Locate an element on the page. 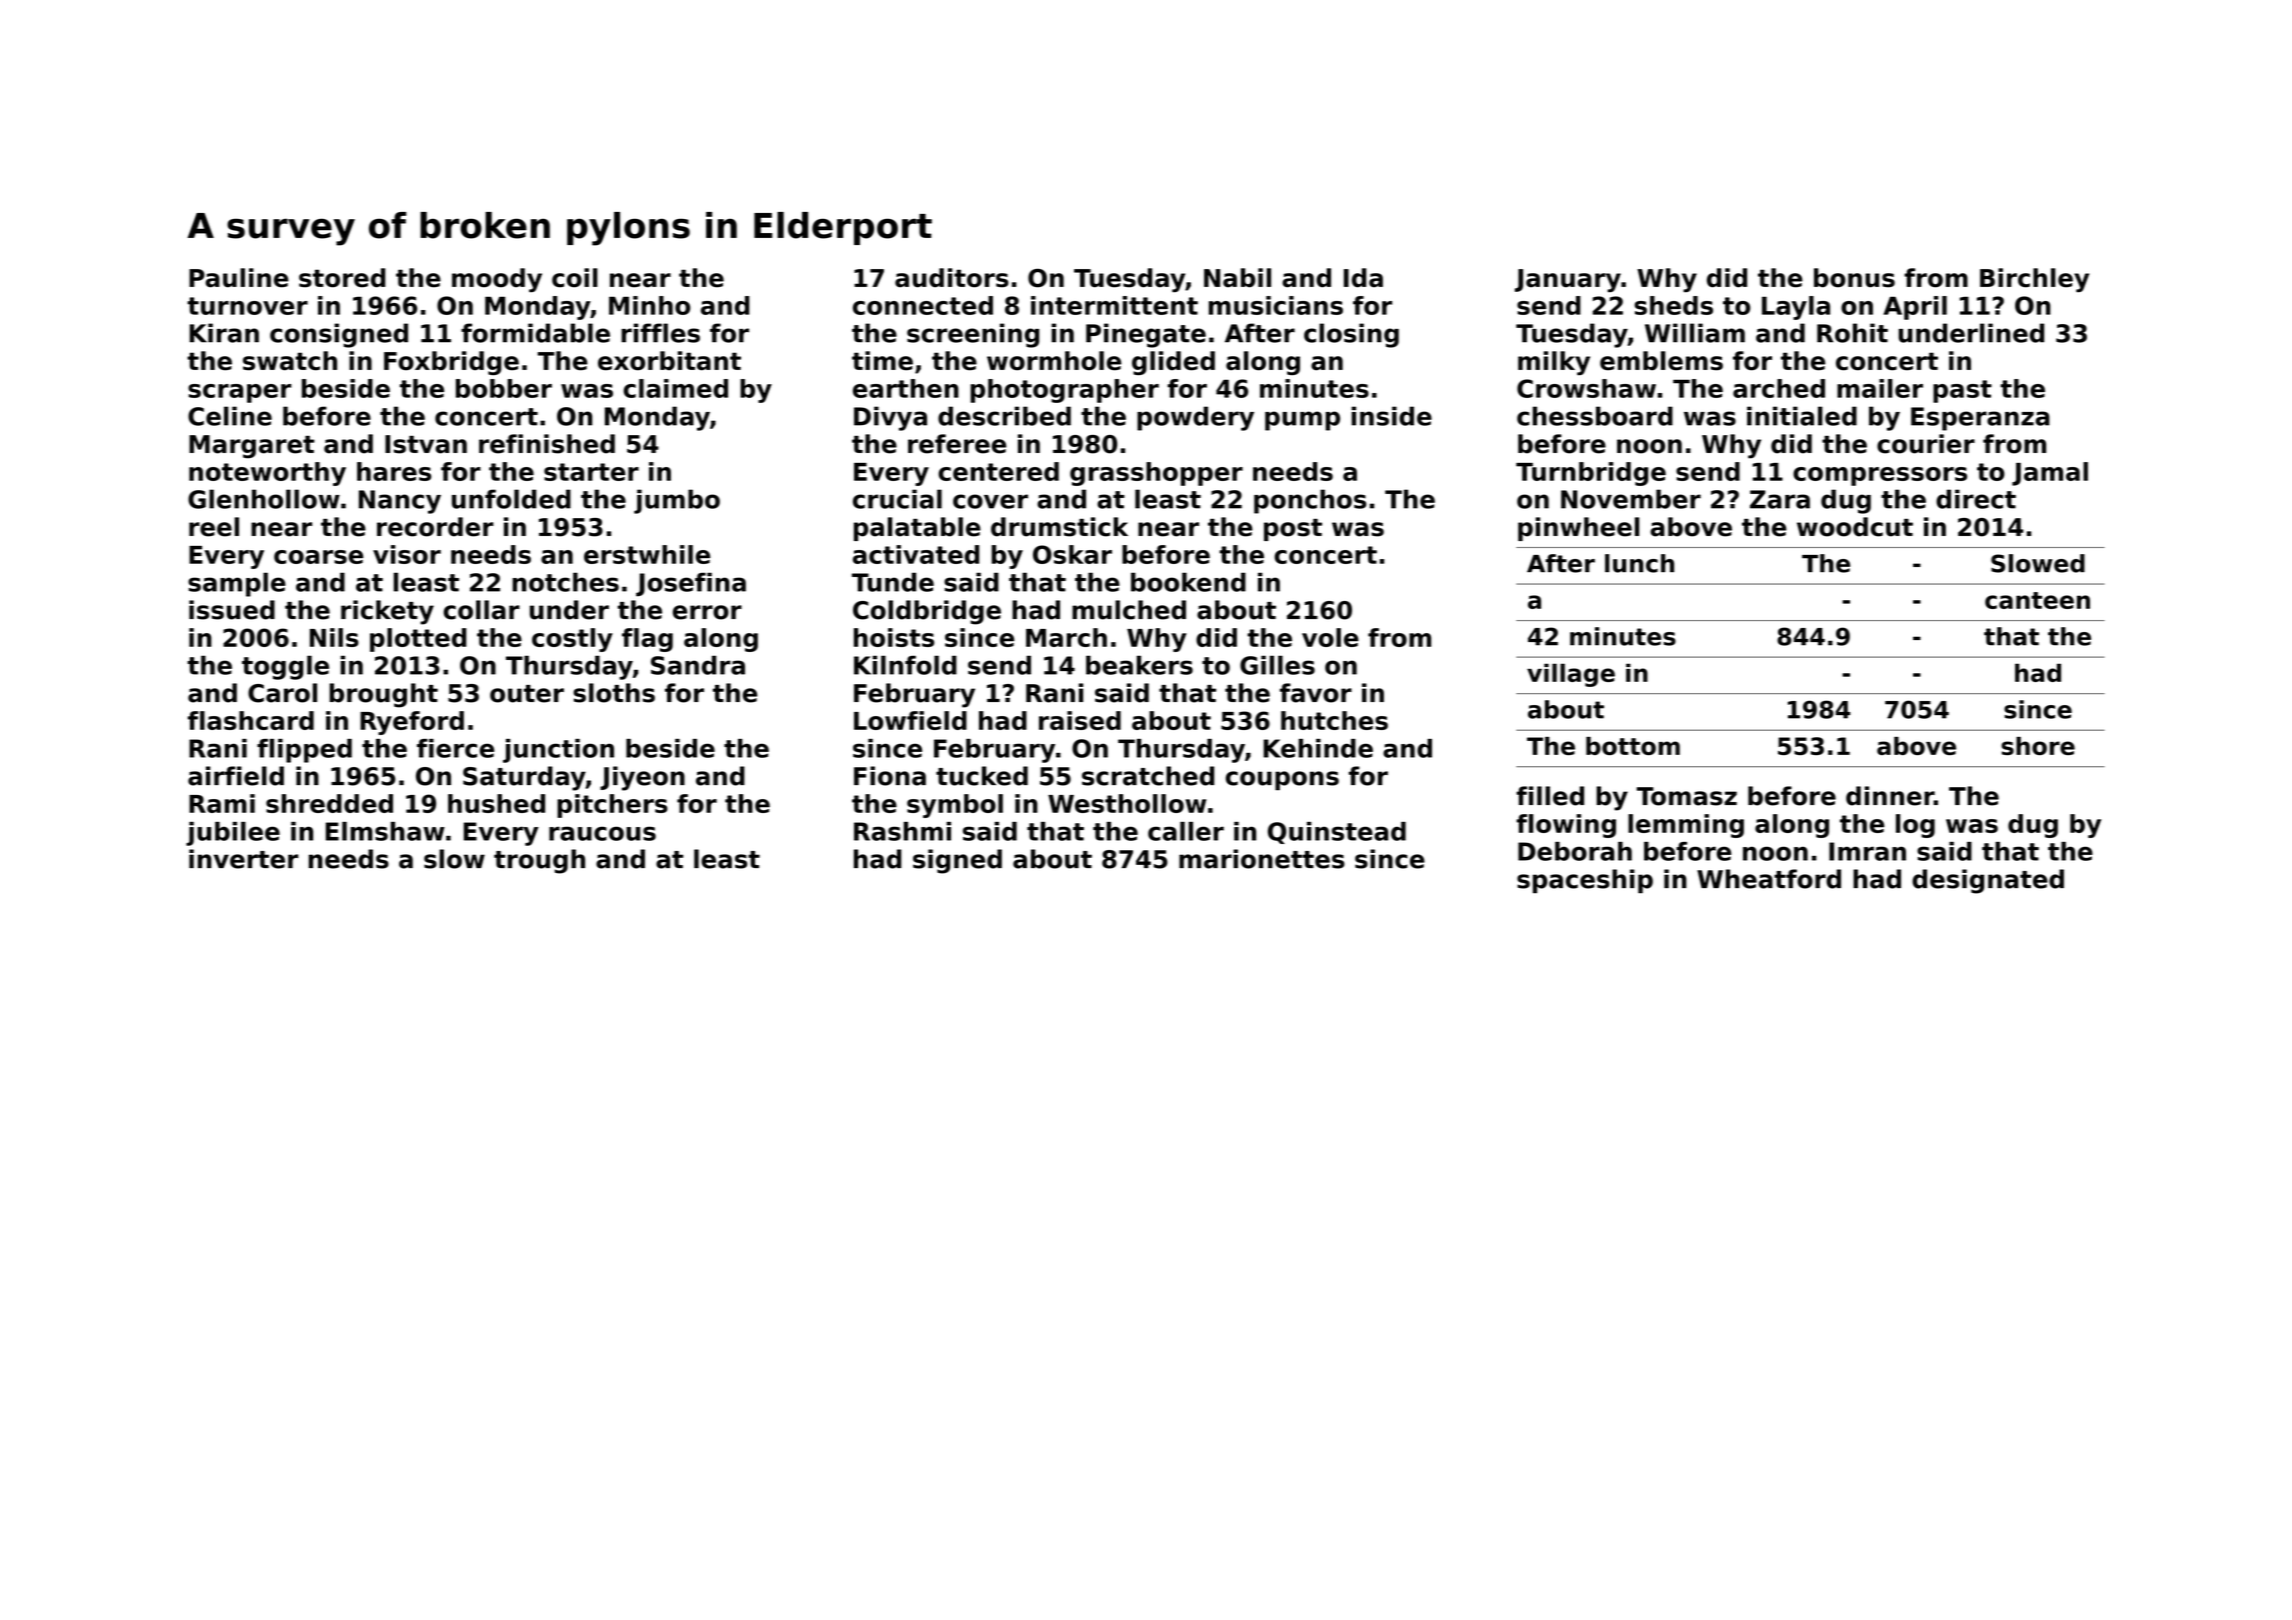  caller is located at coordinates (1186, 831).
